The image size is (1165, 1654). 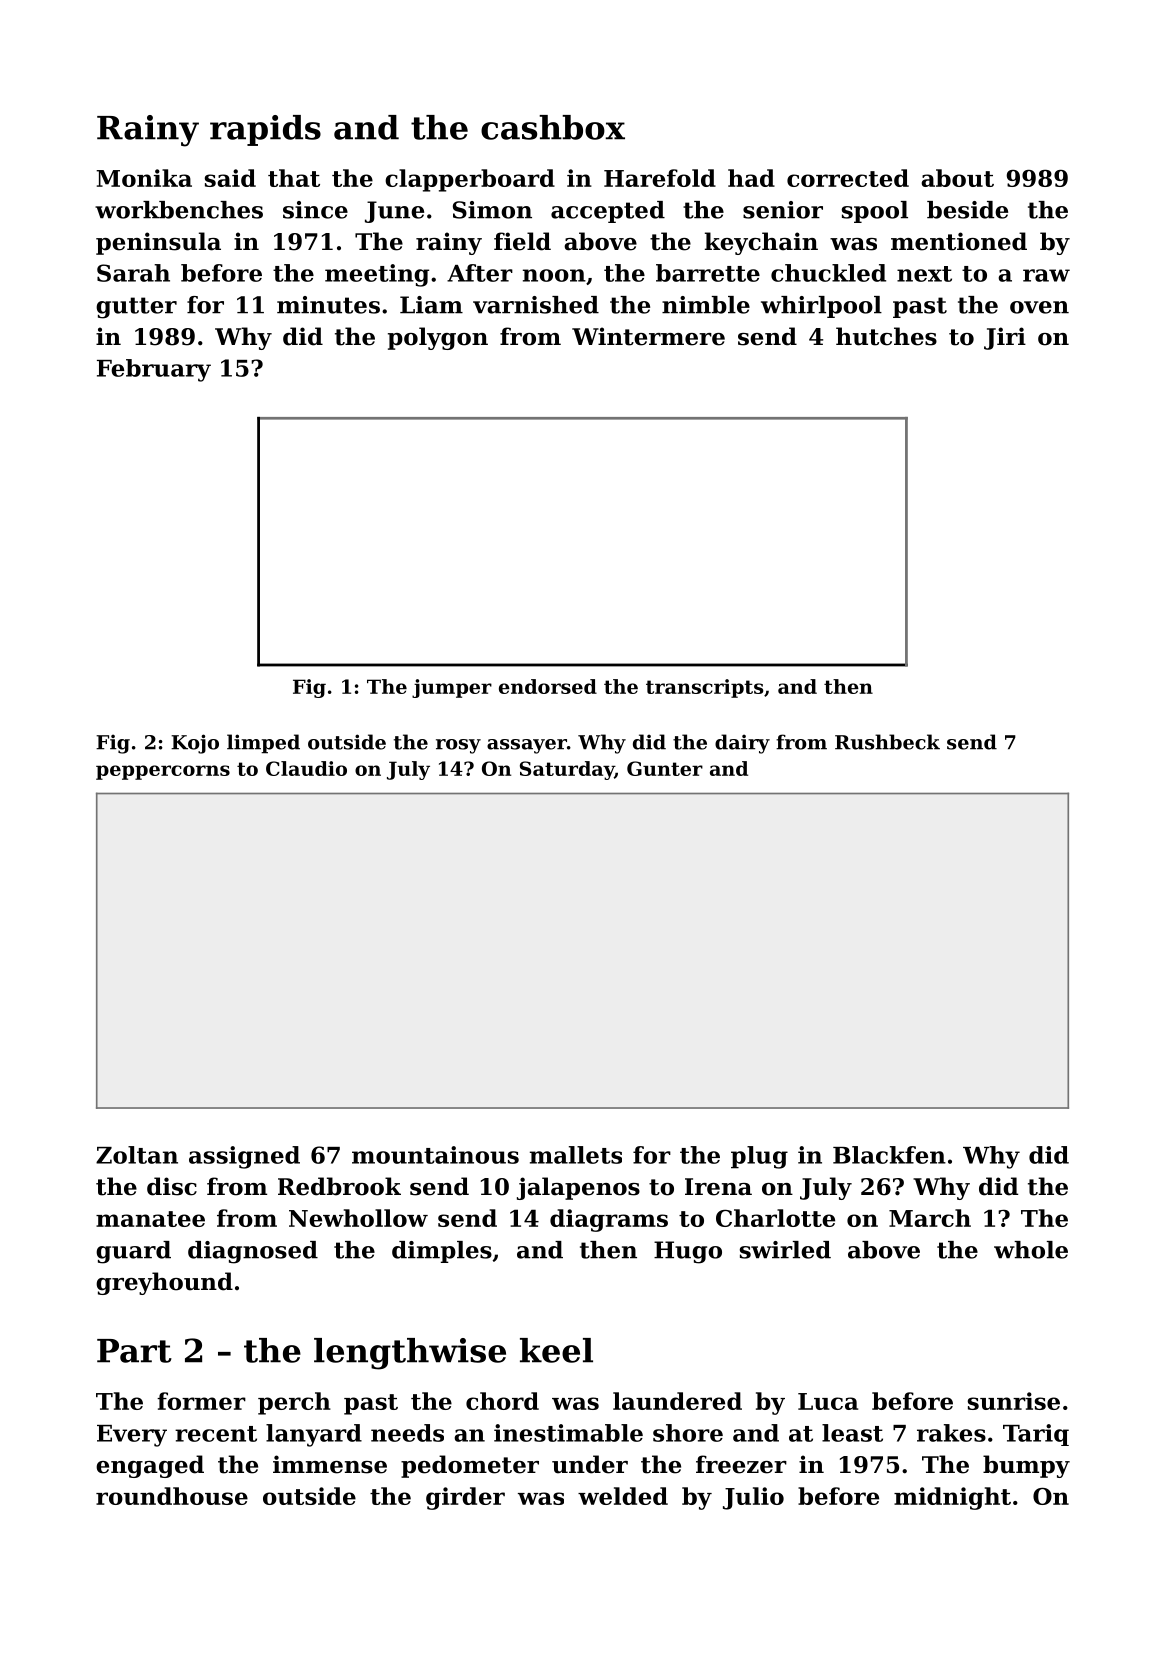 What do you see at coordinates (957, 178) in the page?
I see `about` at bounding box center [957, 178].
